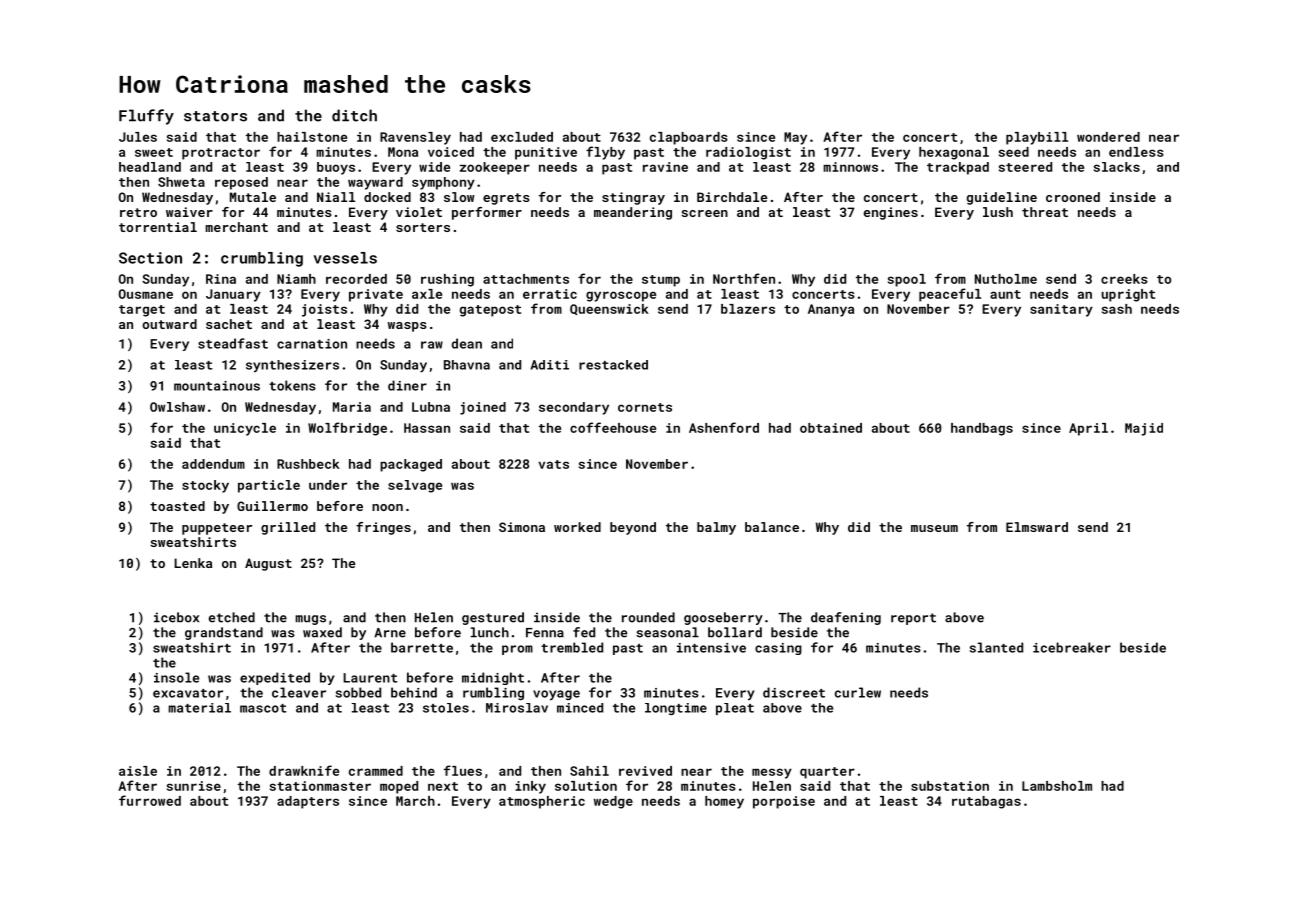 This document has width=1308, height=924. Describe the element at coordinates (177, 407) in the document. I see `Owlshaw` at that location.
